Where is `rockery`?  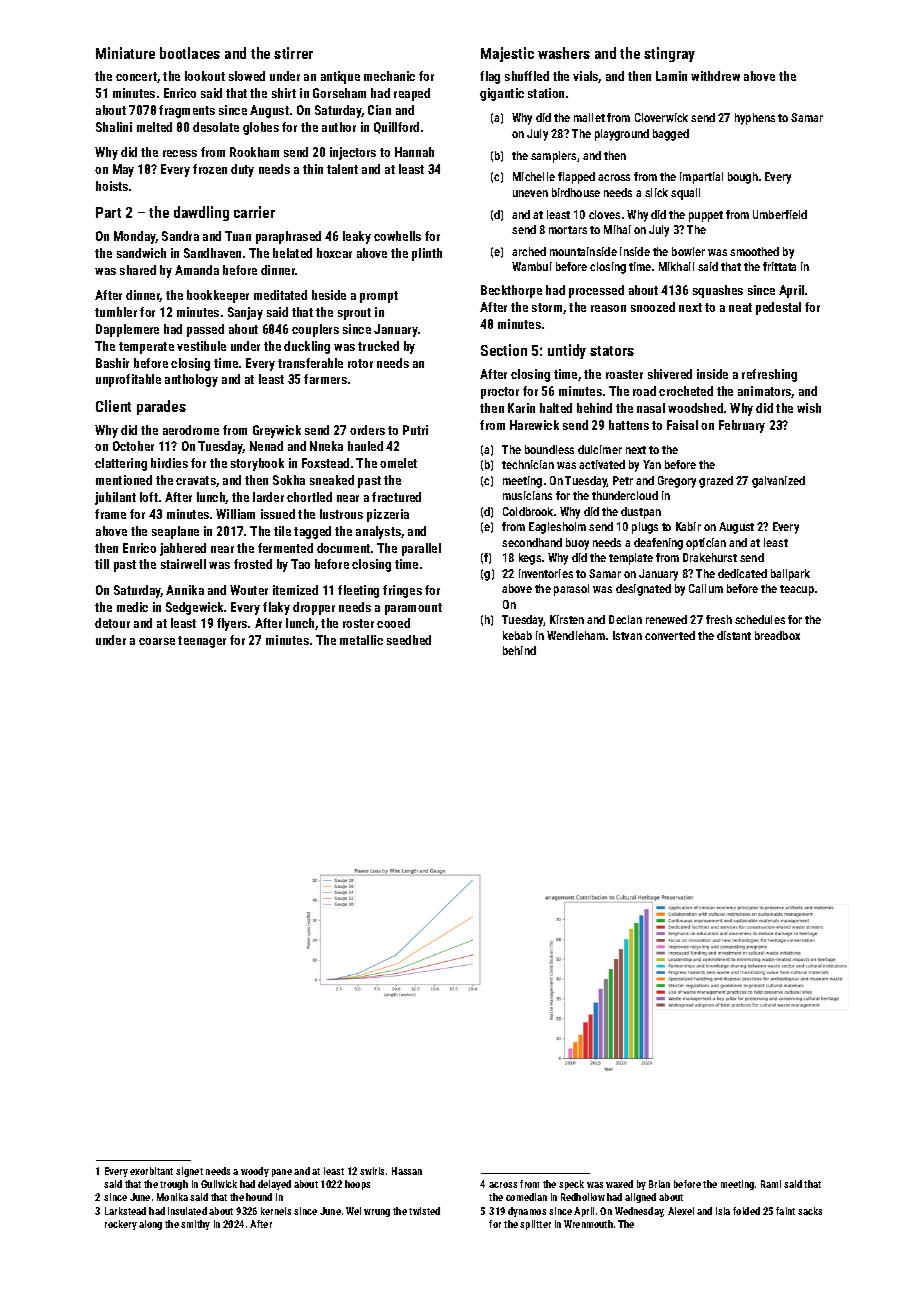 rockery is located at coordinates (121, 1225).
